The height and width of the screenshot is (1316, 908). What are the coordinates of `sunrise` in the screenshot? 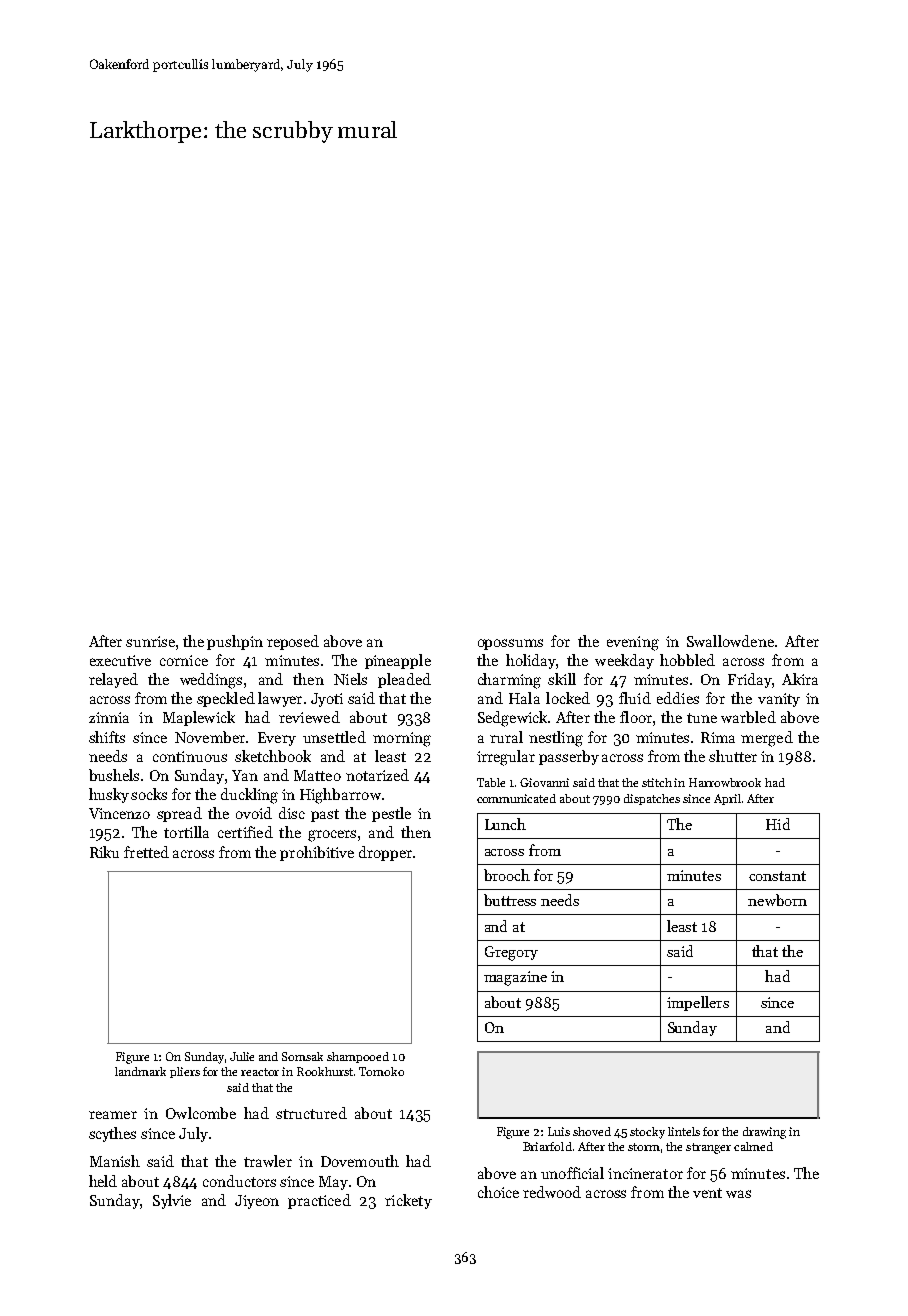 It's located at (150, 641).
